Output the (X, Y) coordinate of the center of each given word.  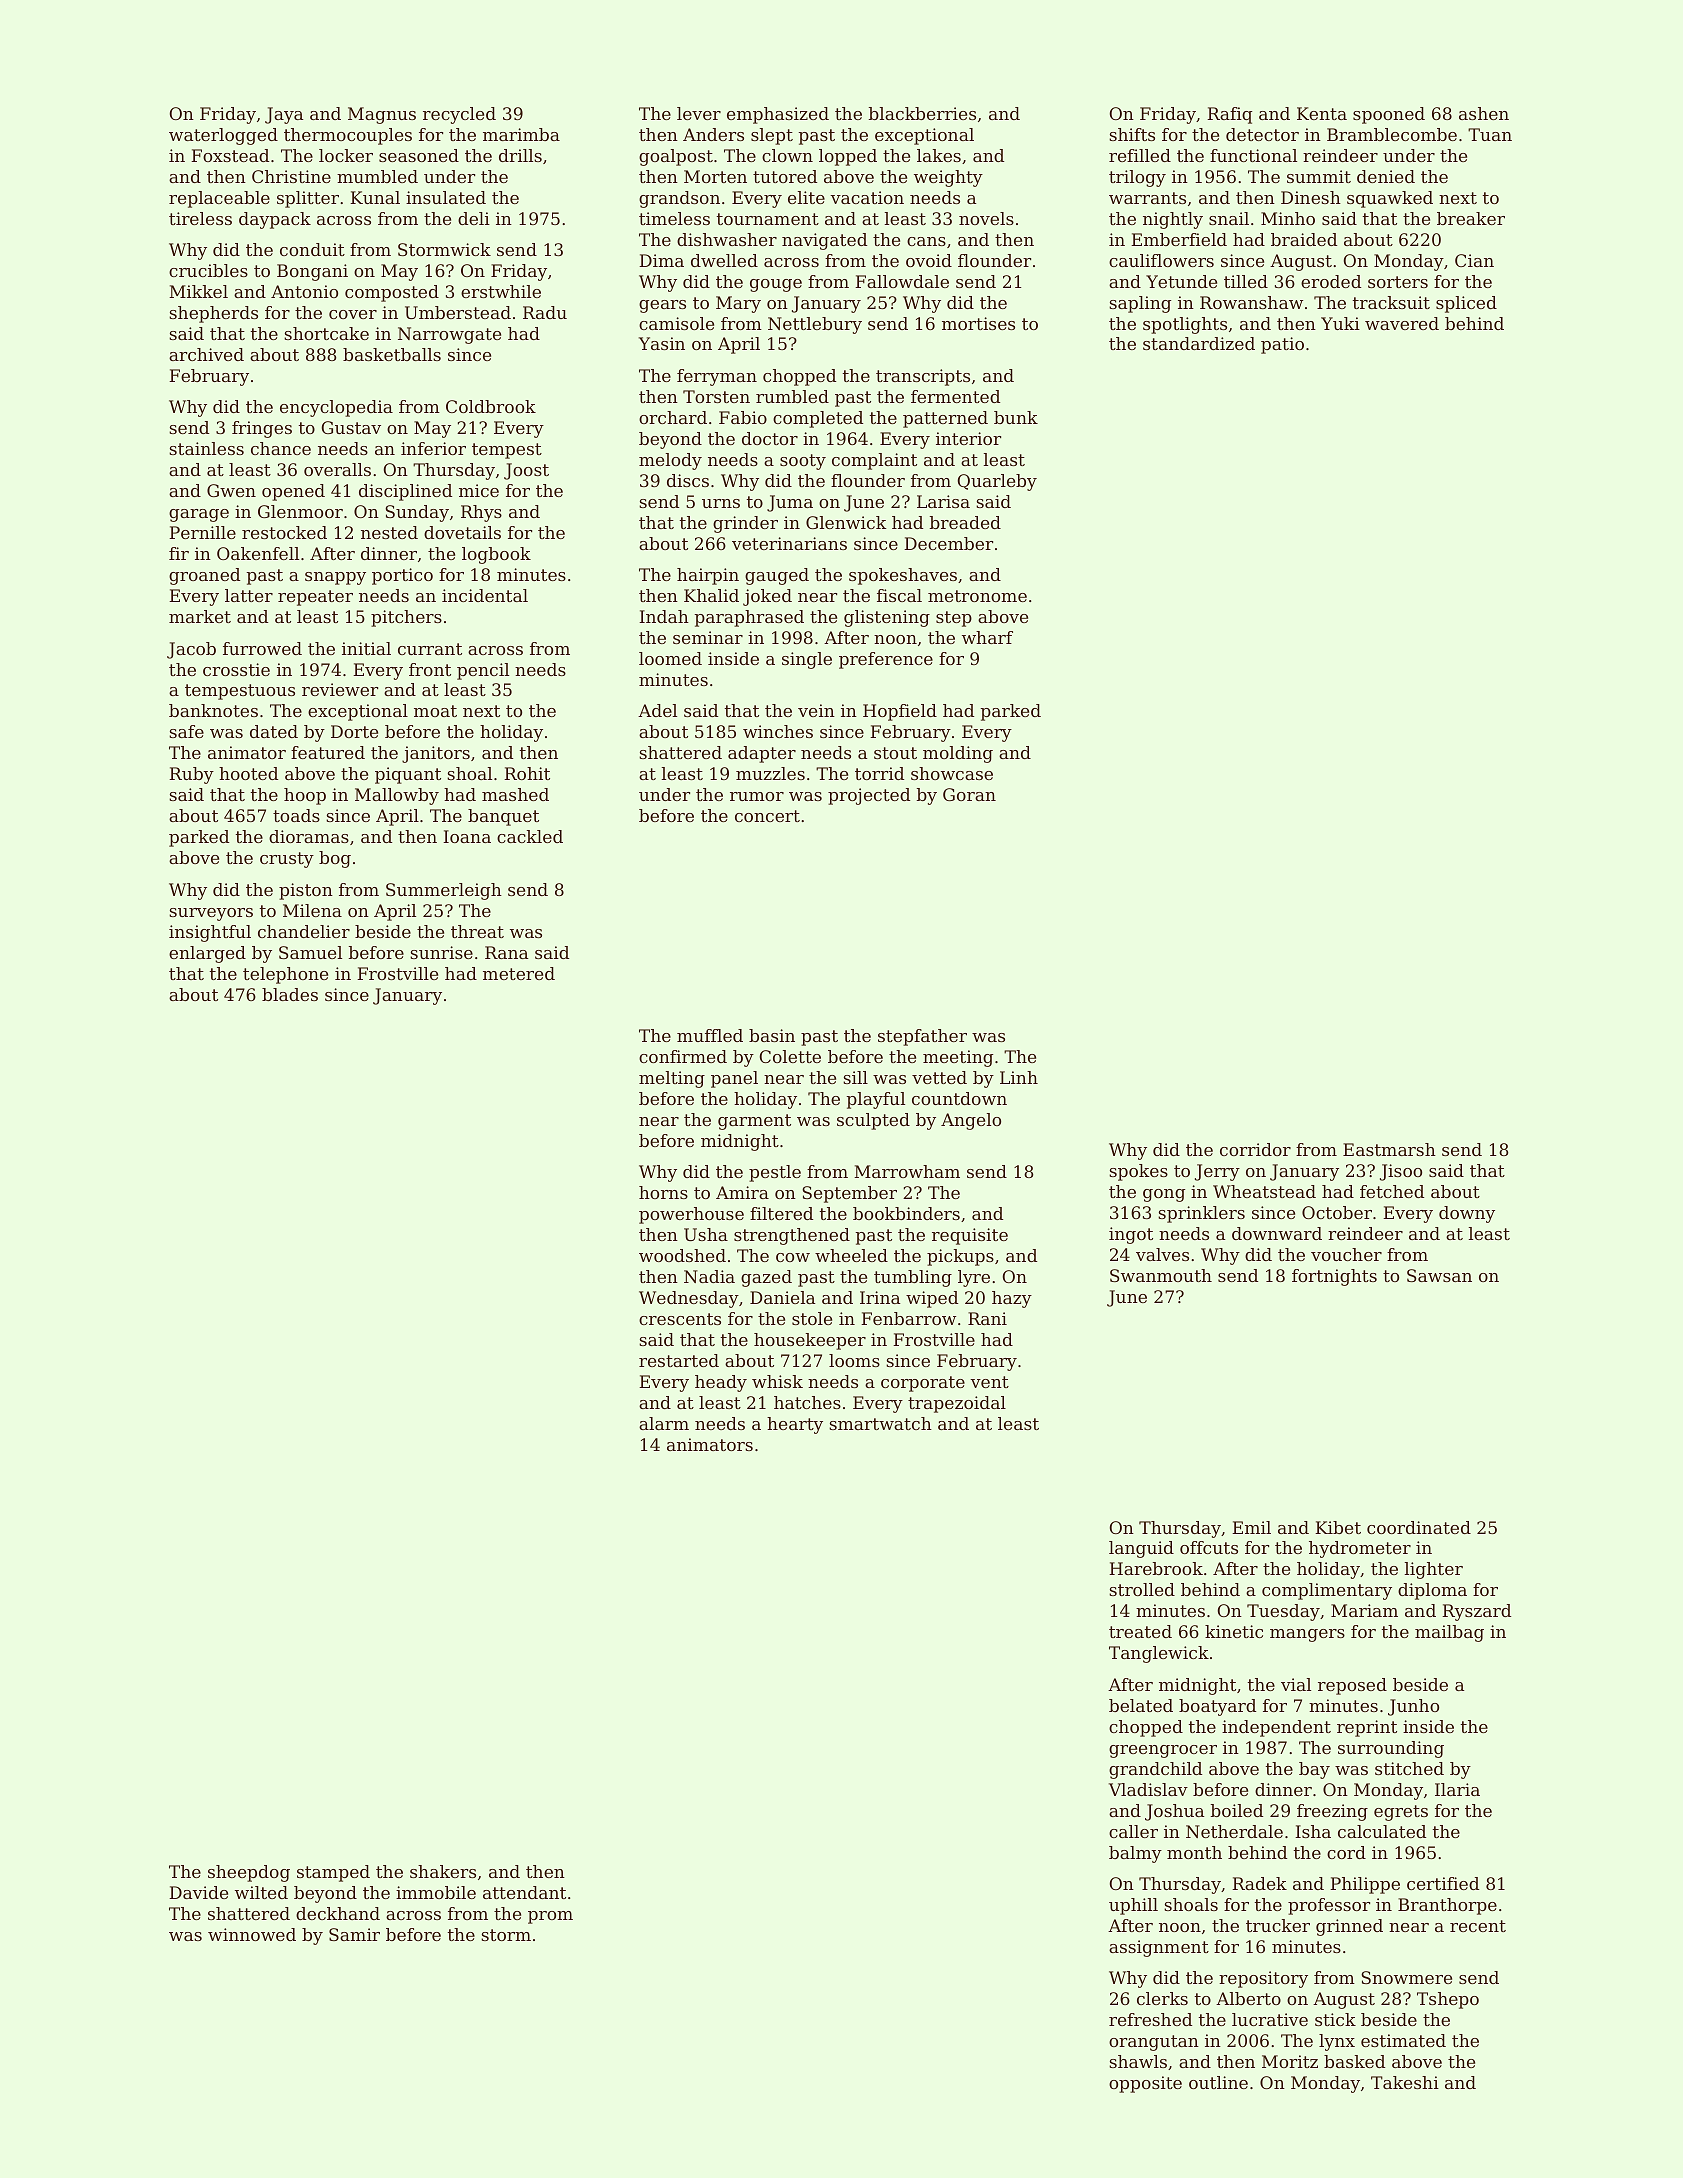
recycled (459, 115)
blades (290, 994)
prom (550, 1917)
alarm (664, 1423)
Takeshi (1405, 2082)
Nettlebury (815, 325)
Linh (1019, 1077)
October (1337, 1212)
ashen (1484, 113)
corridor (1255, 1149)
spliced (1466, 304)
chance (281, 448)
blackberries (922, 113)
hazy (1012, 1299)
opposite (1145, 2084)
